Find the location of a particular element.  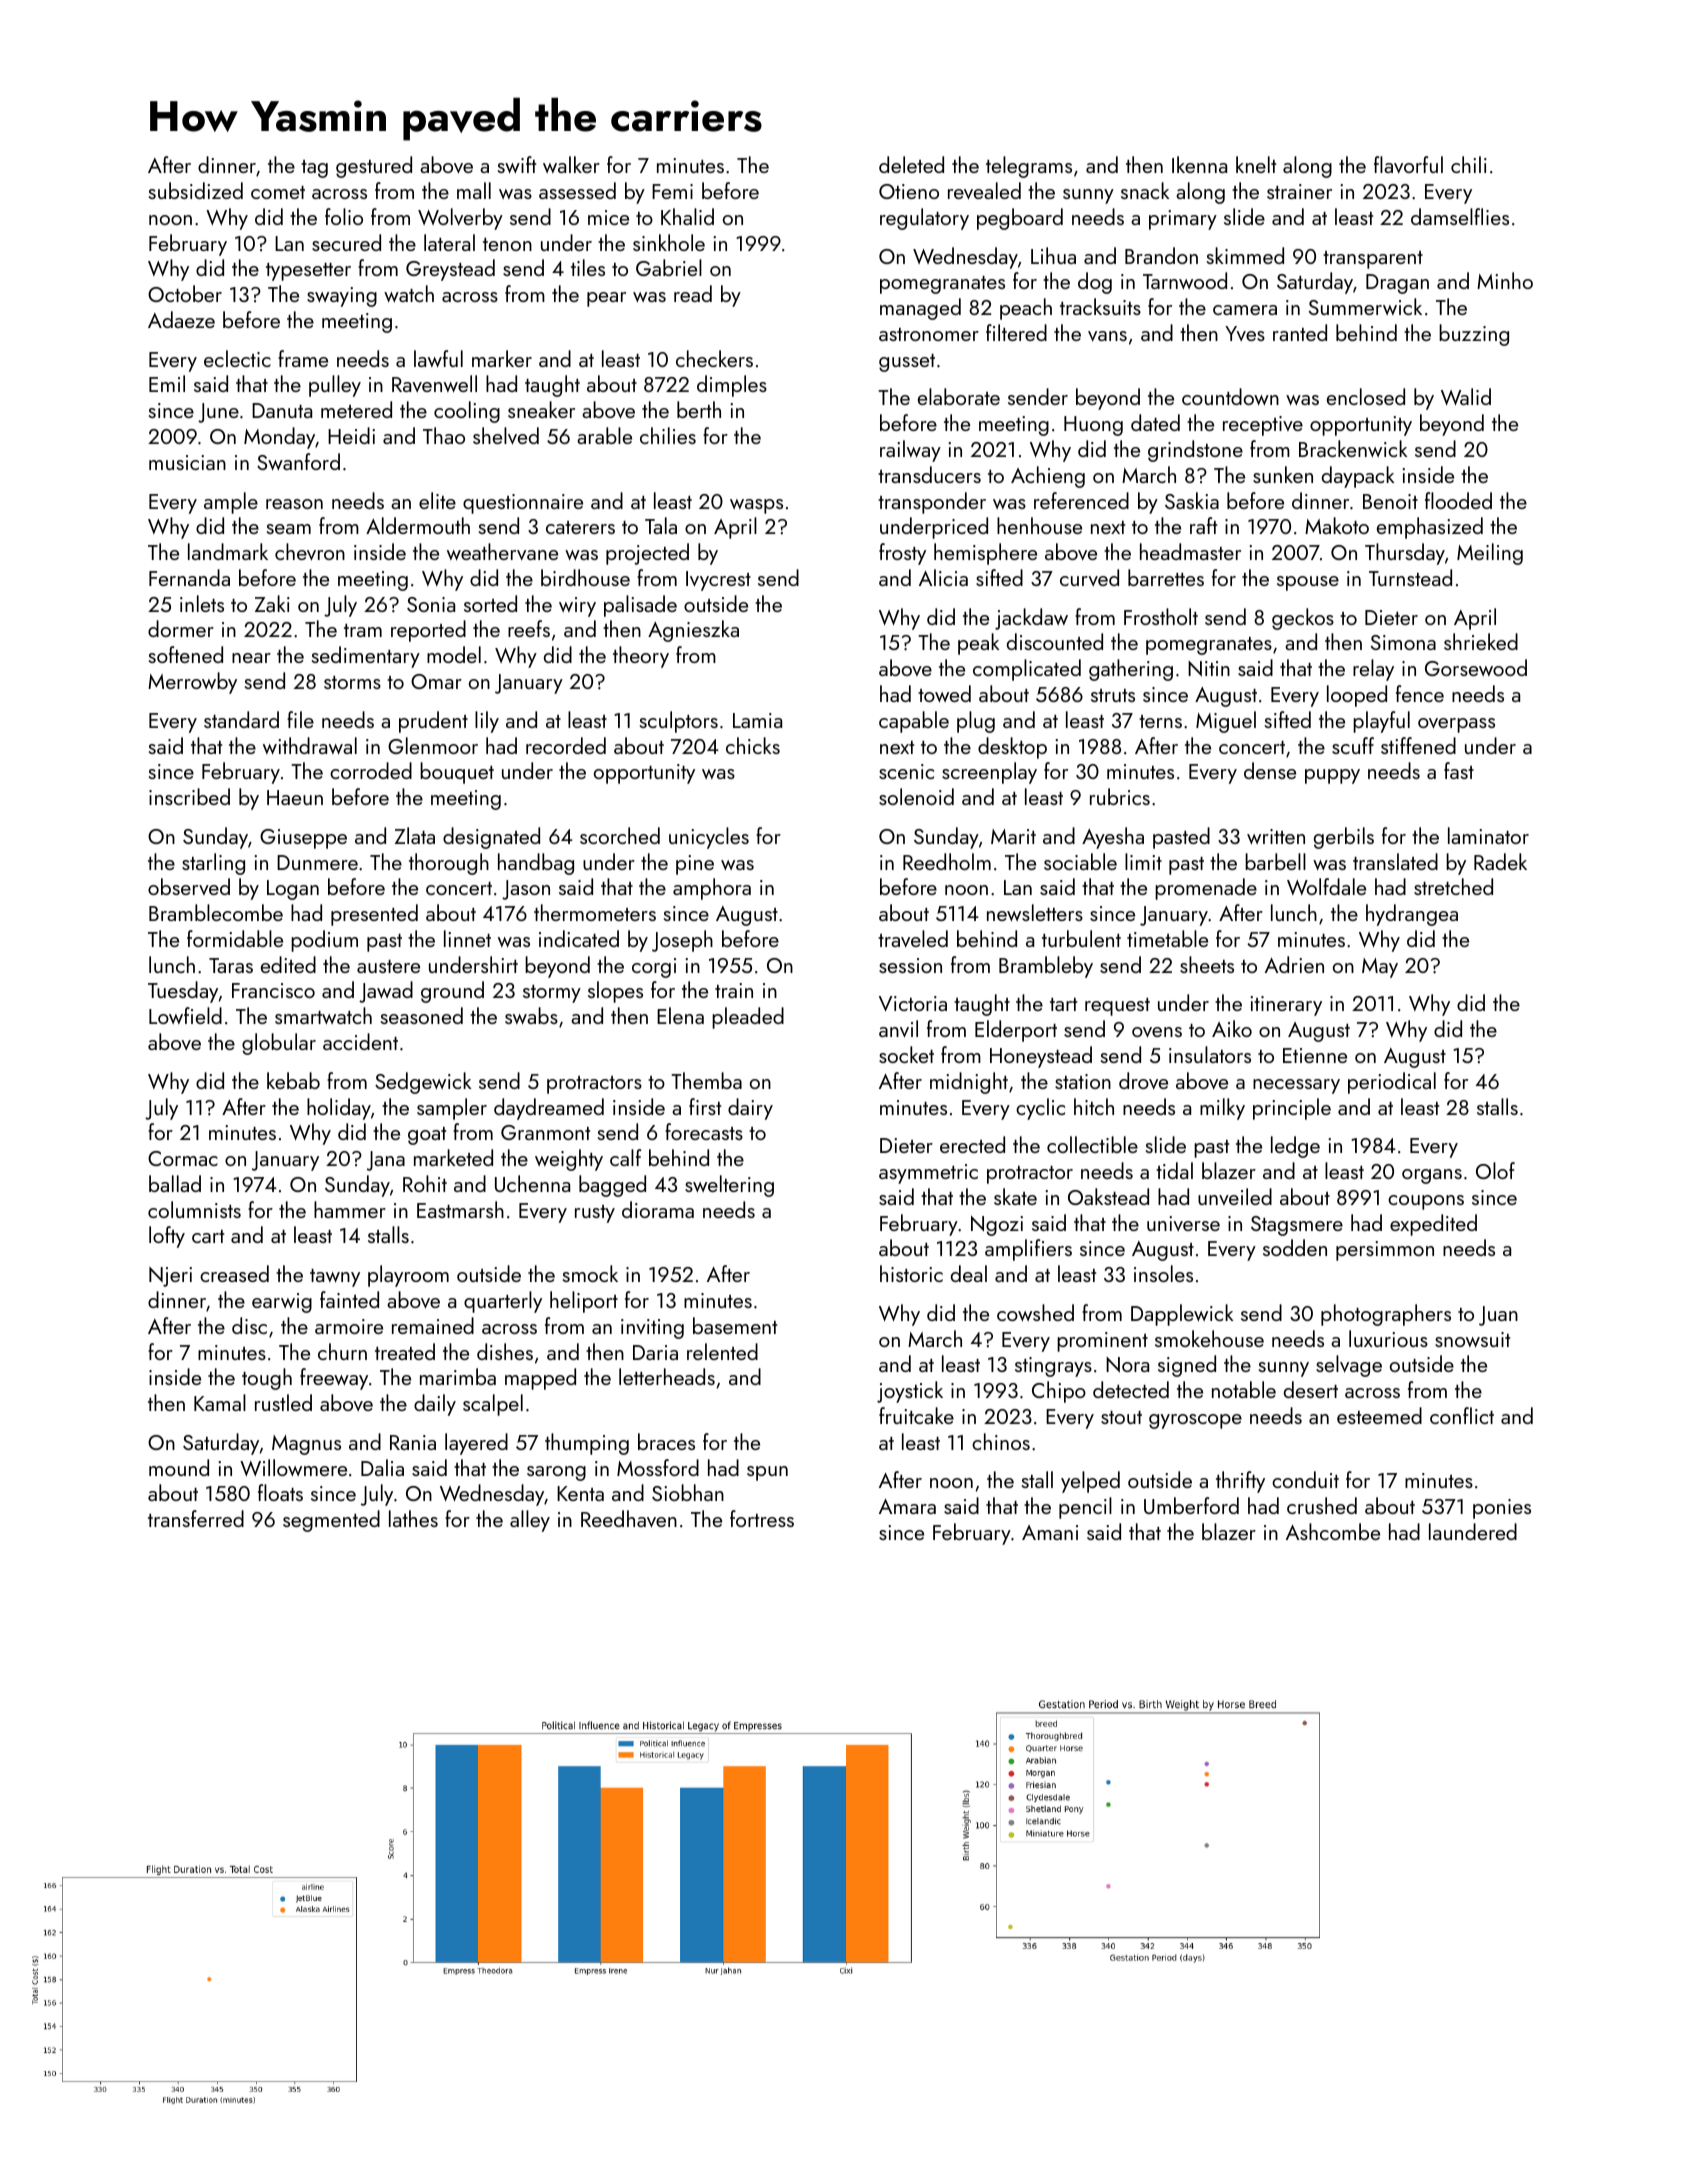

Elderport is located at coordinates (1016, 1031).
